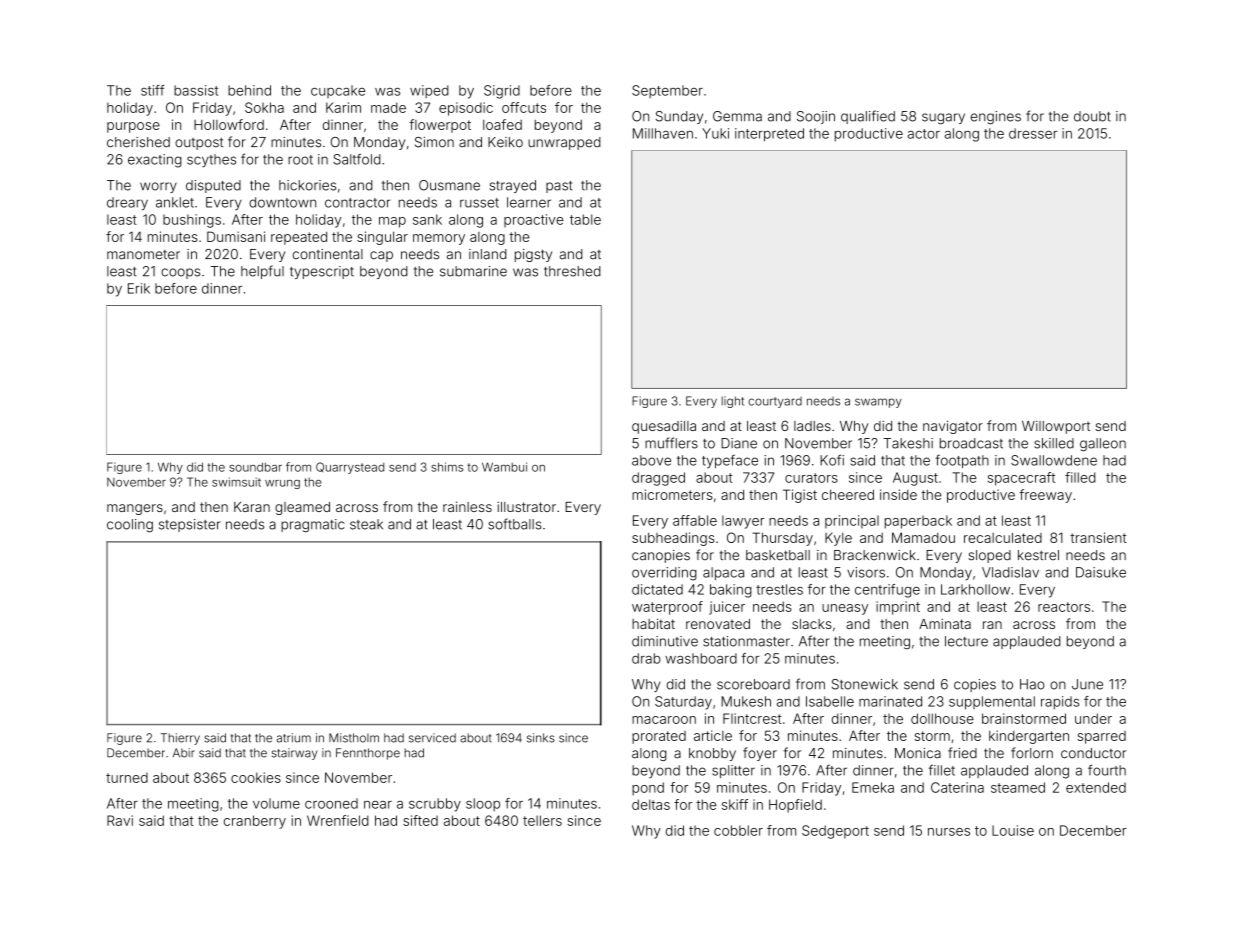  Describe the element at coordinates (350, 468) in the screenshot. I see `Quarrystead` at that location.
